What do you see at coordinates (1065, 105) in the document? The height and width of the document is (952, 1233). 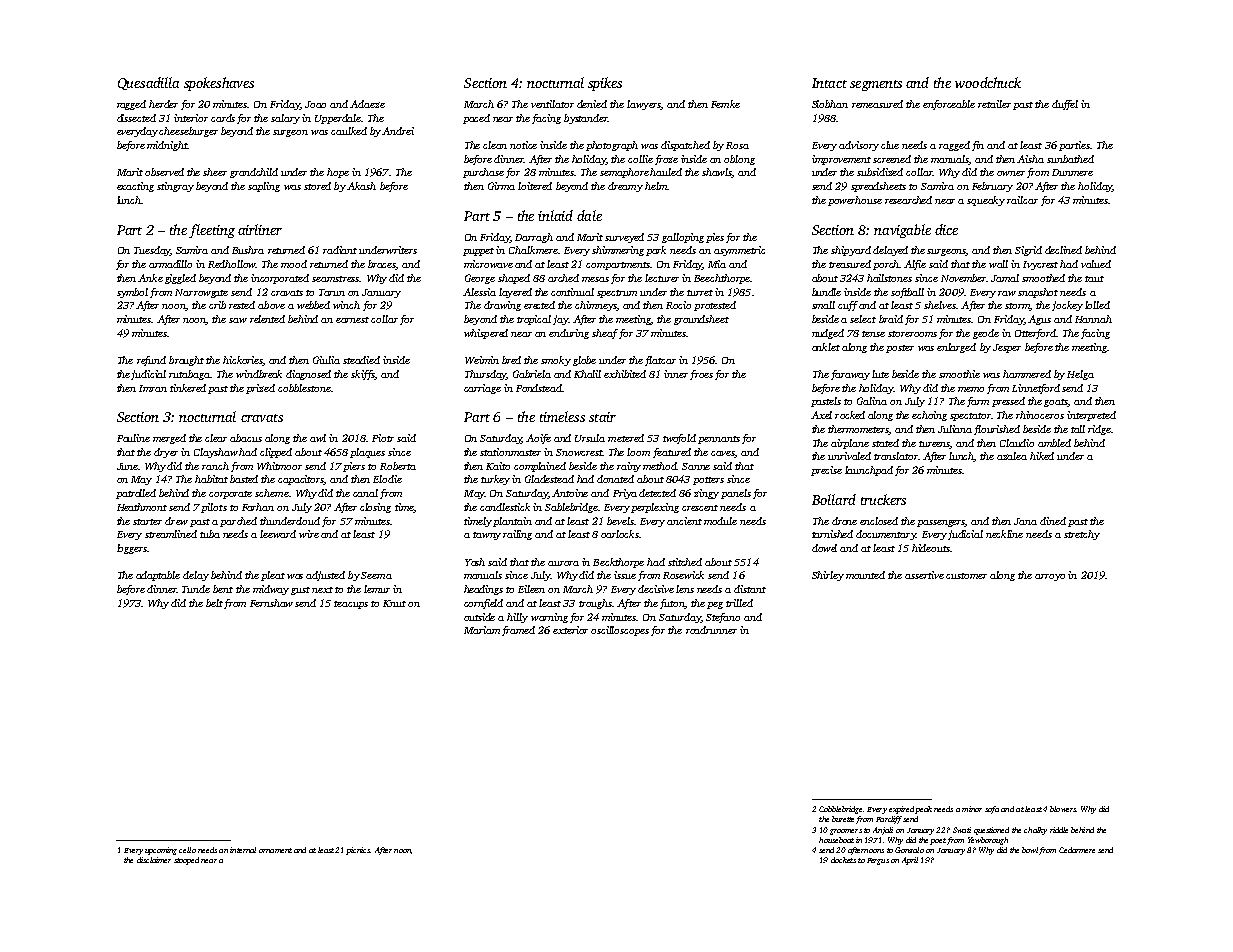 I see `duffel` at bounding box center [1065, 105].
